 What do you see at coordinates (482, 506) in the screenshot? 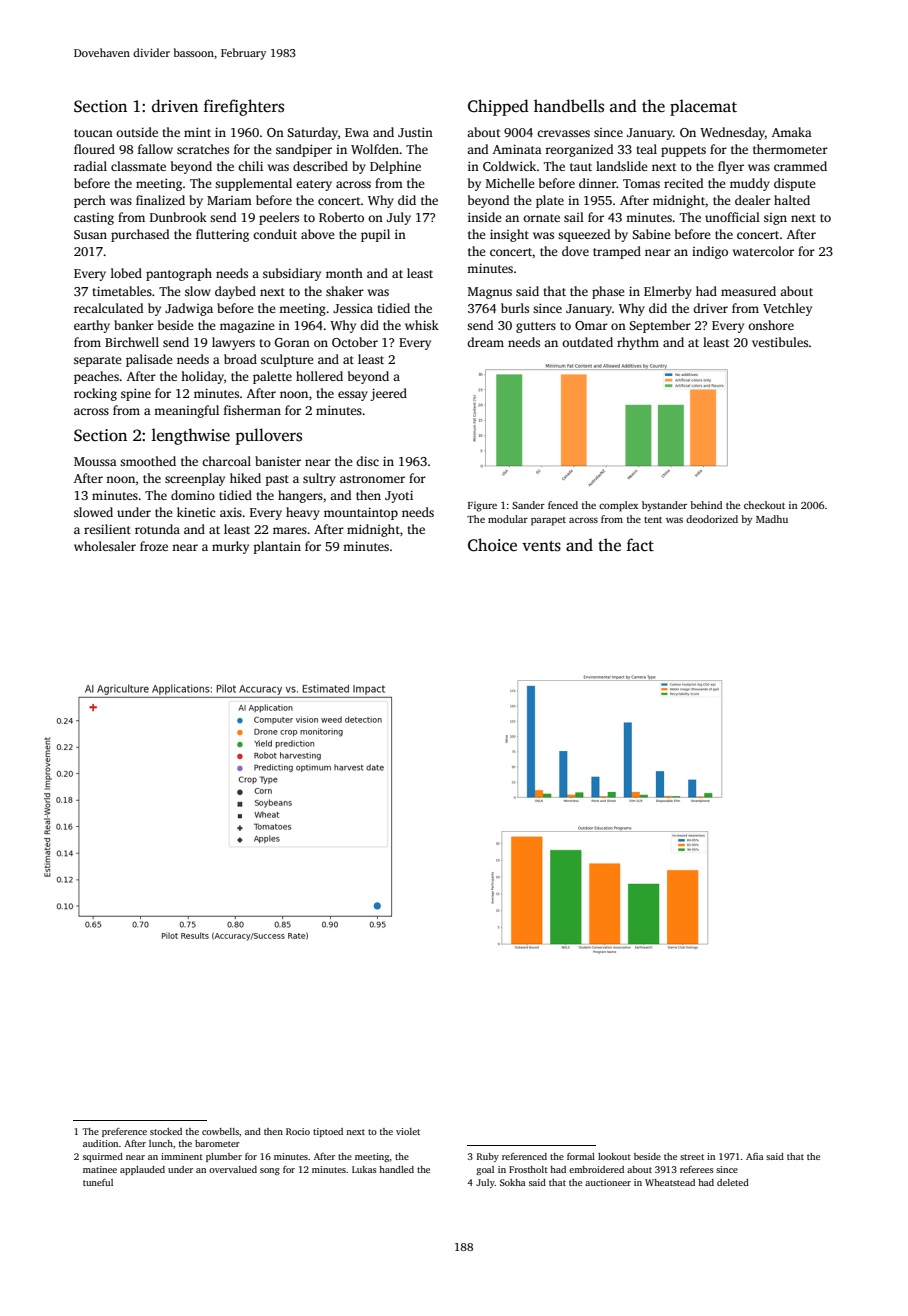
I see `Figure` at bounding box center [482, 506].
